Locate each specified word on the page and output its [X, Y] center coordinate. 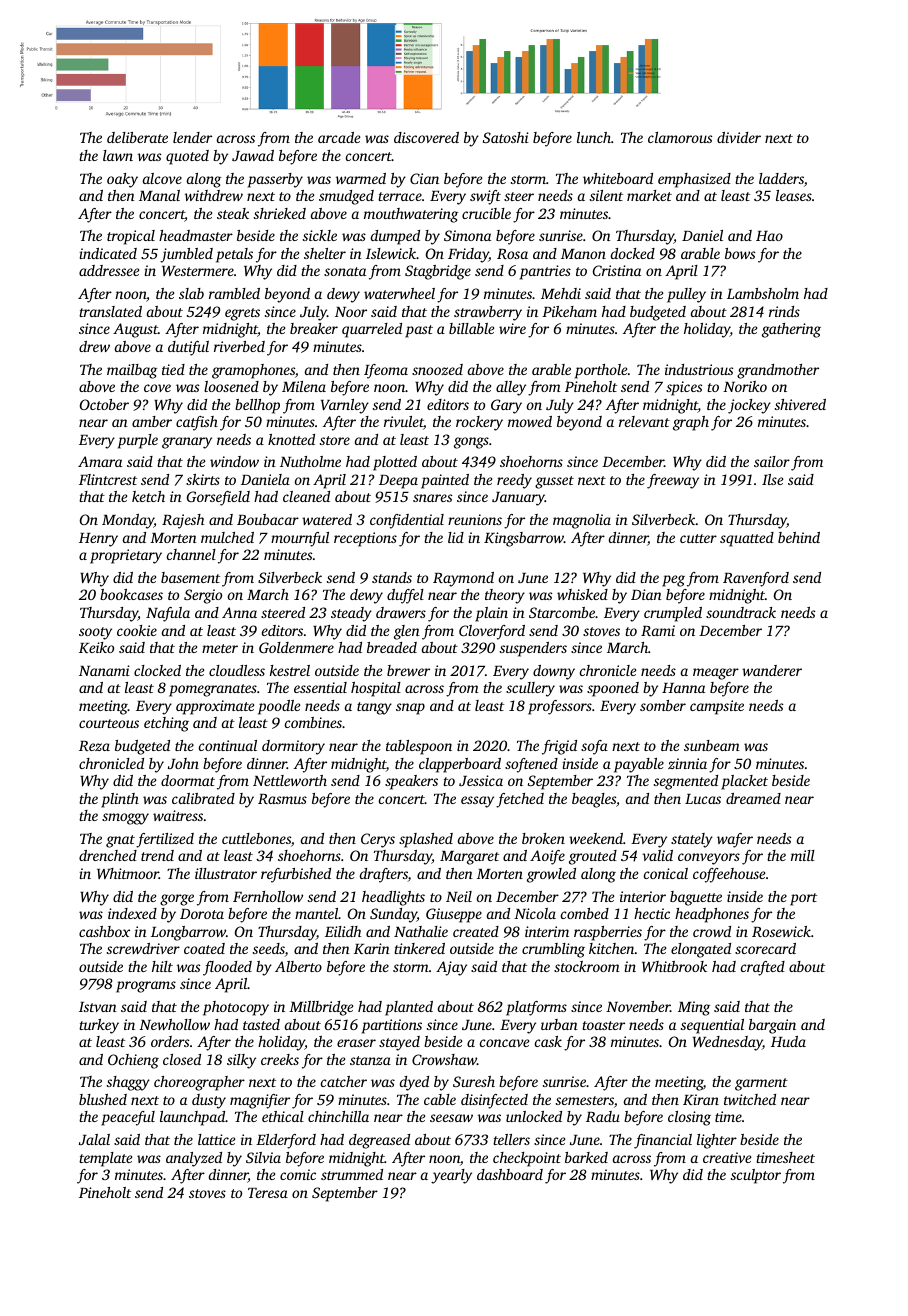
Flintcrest [108, 479]
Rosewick [781, 931]
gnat [120, 841]
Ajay [451, 968]
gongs [471, 443]
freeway [673, 481]
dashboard [510, 1174]
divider [739, 137]
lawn [118, 155]
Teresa [268, 1193]
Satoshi [506, 137]
